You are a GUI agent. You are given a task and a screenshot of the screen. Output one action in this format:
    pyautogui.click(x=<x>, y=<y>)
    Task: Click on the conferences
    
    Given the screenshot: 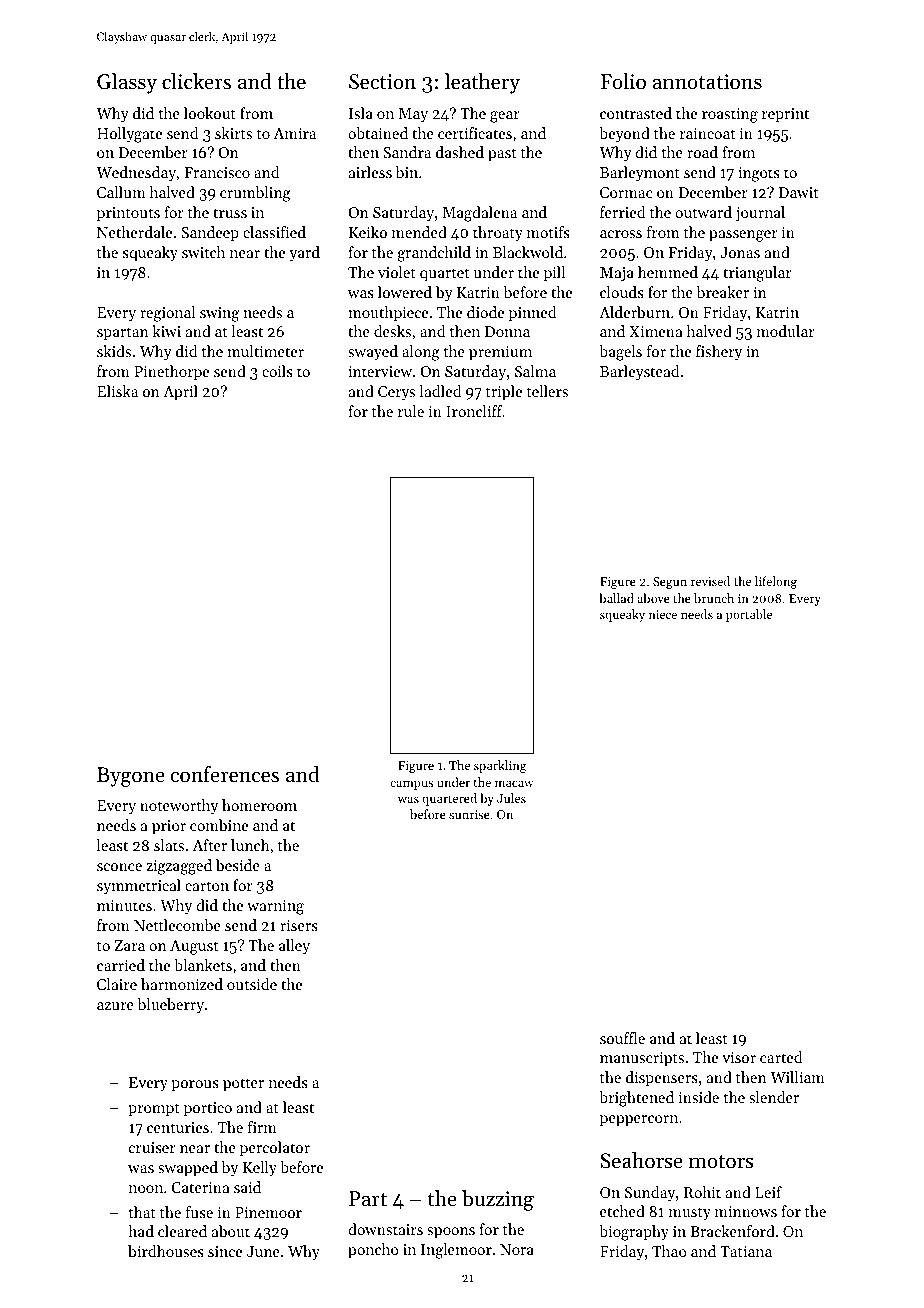 What is the action you would take?
    pyautogui.click(x=224, y=774)
